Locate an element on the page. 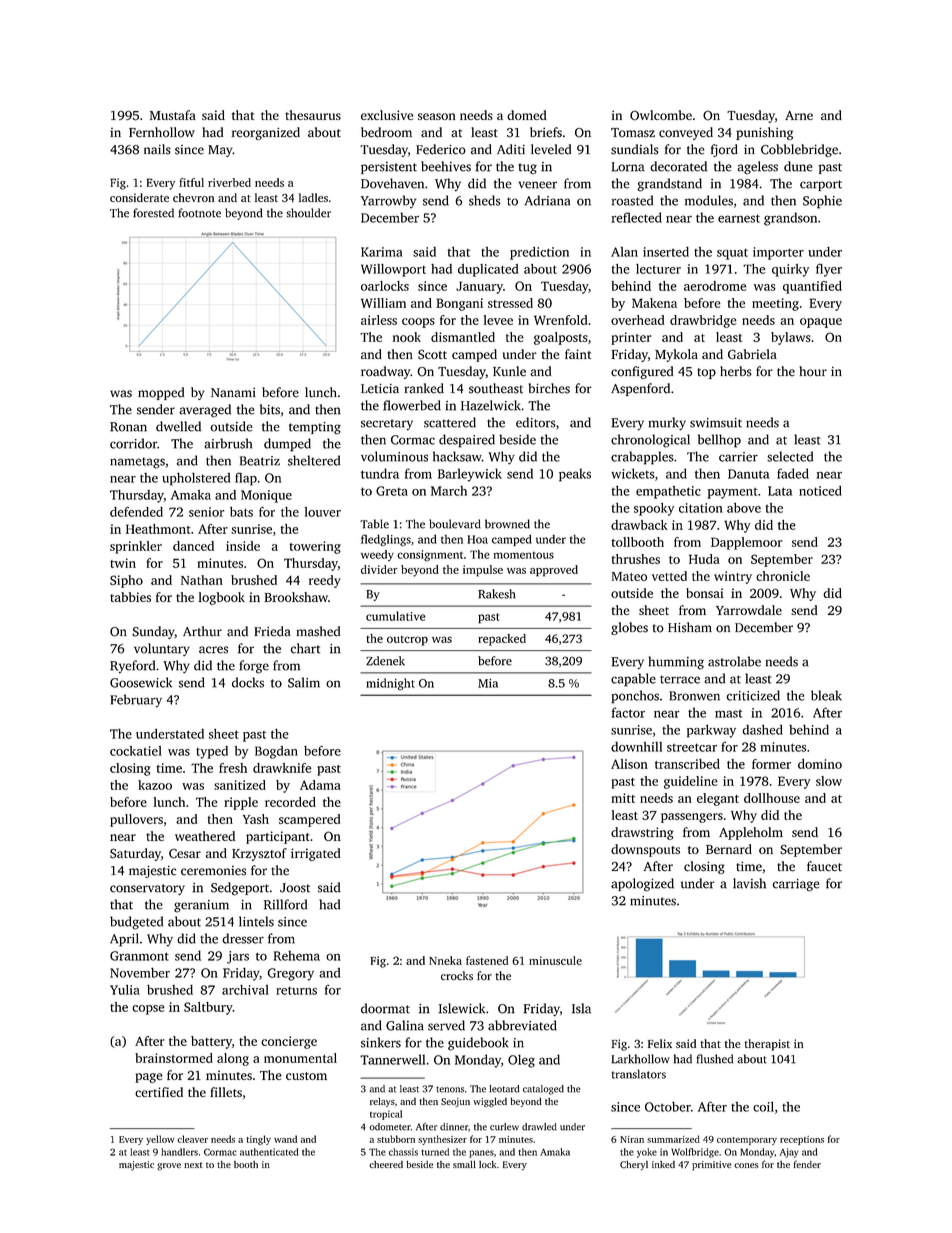  next is located at coordinates (193, 1165).
